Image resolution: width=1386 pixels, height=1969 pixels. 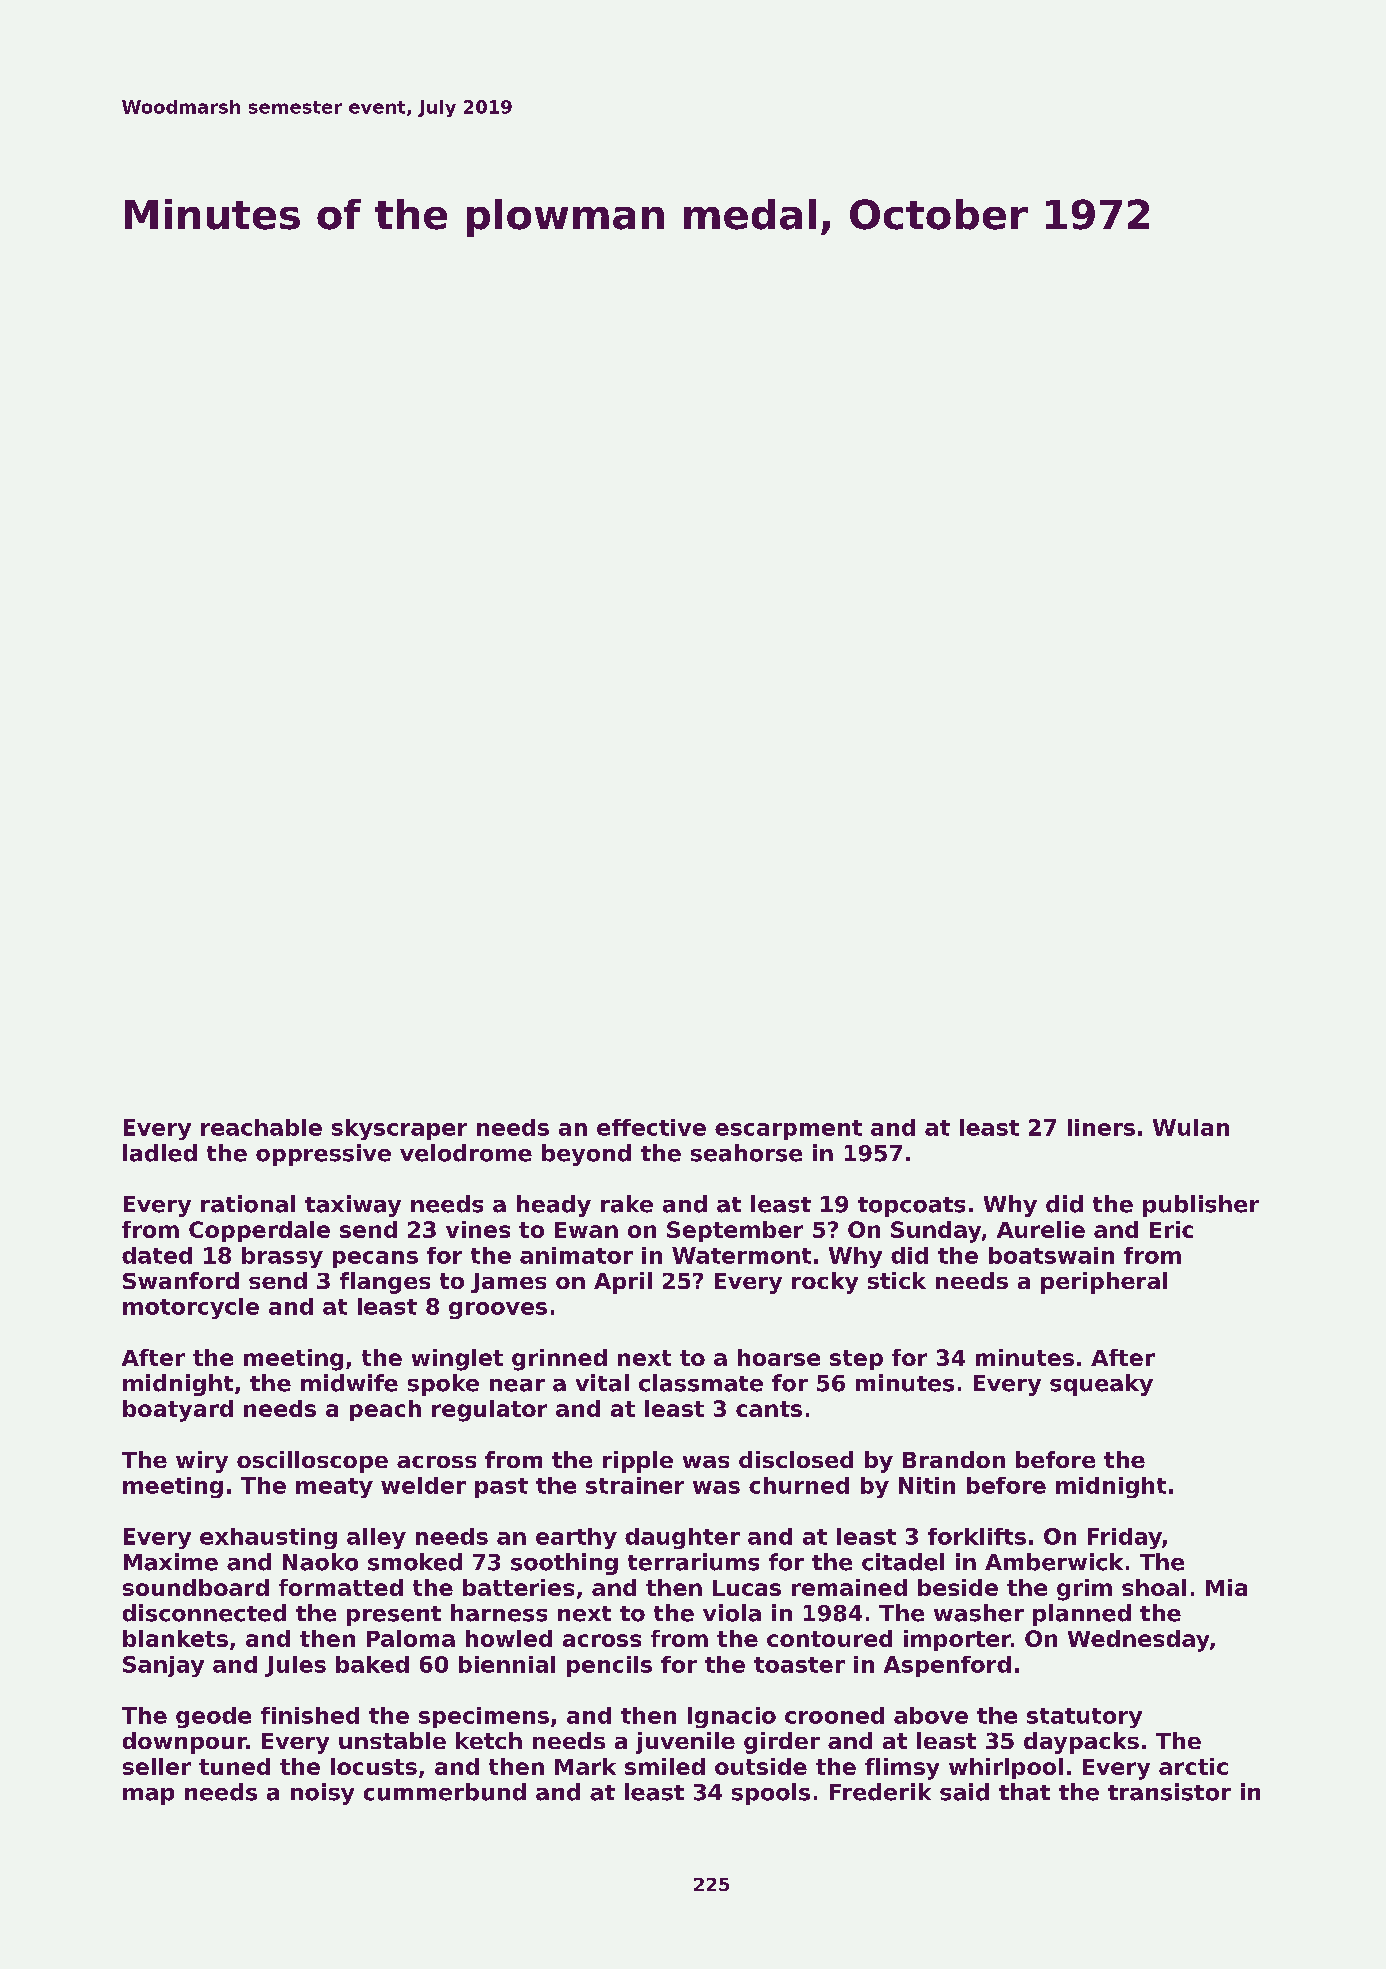 I want to click on soundboard, so click(x=196, y=1587).
